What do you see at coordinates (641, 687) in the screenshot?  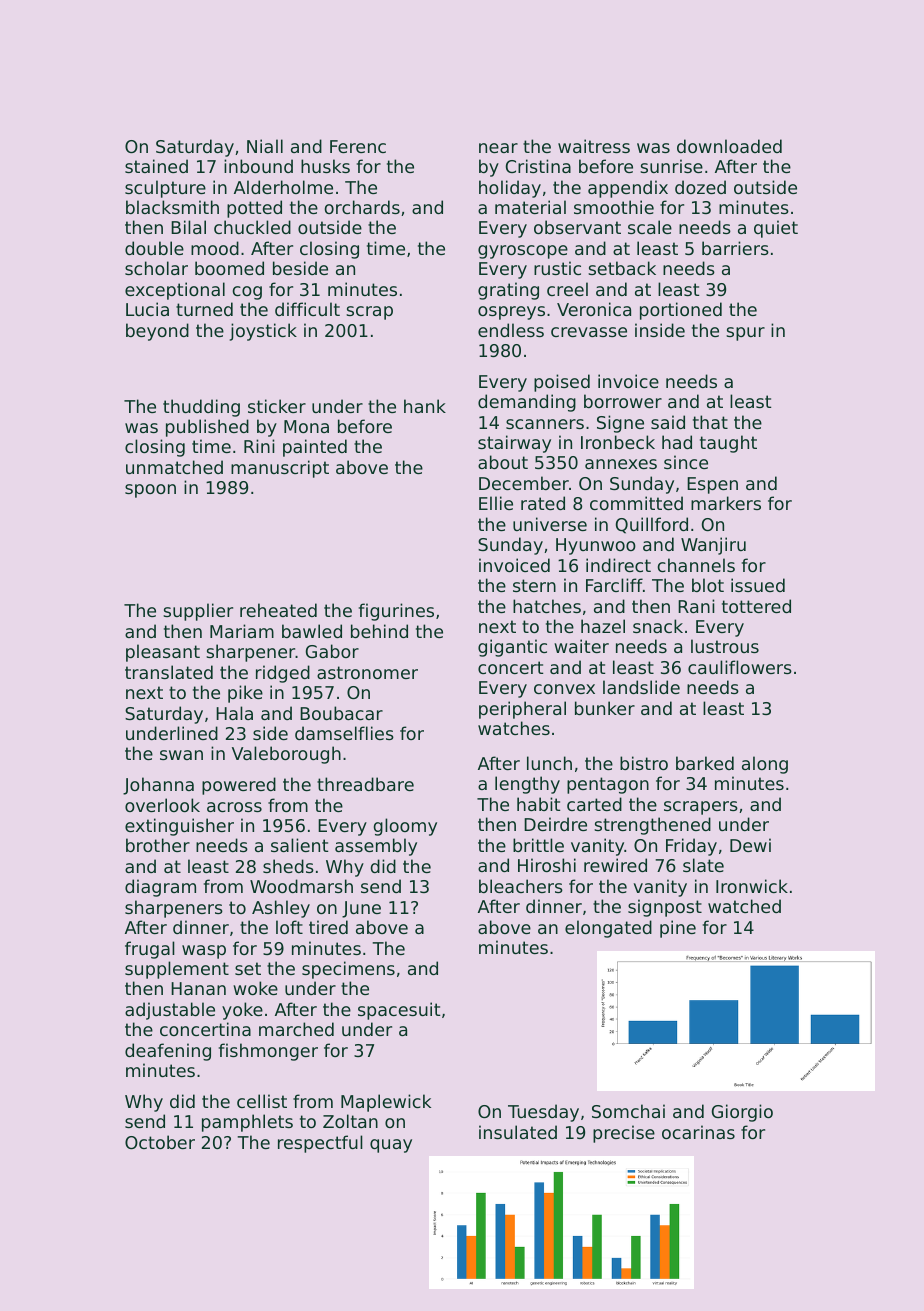 I see `landslide` at bounding box center [641, 687].
